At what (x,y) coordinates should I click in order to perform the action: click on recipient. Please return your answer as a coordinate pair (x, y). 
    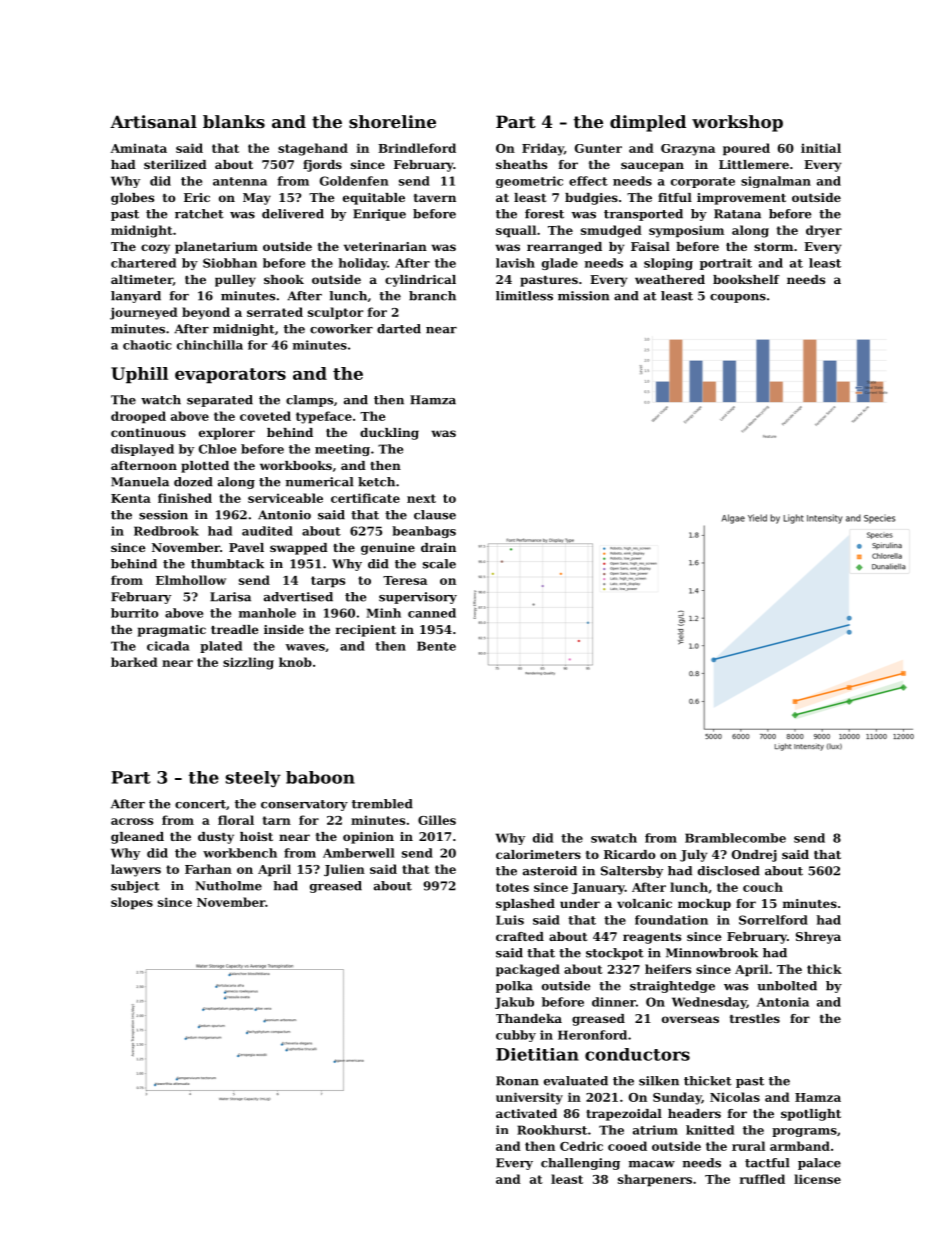
    Looking at the image, I should click on (366, 631).
